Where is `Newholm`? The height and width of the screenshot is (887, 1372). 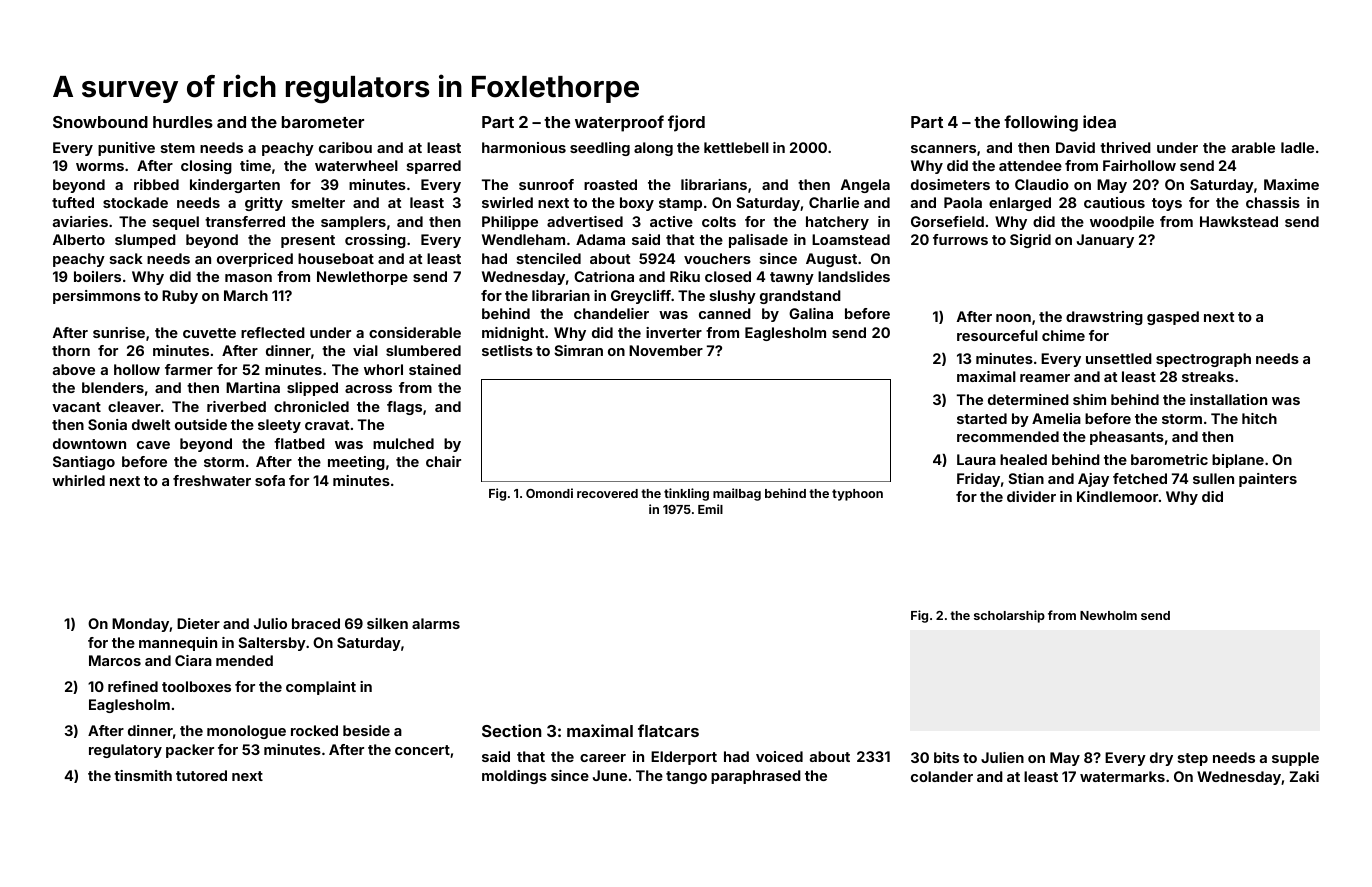 Newholm is located at coordinates (1108, 615).
